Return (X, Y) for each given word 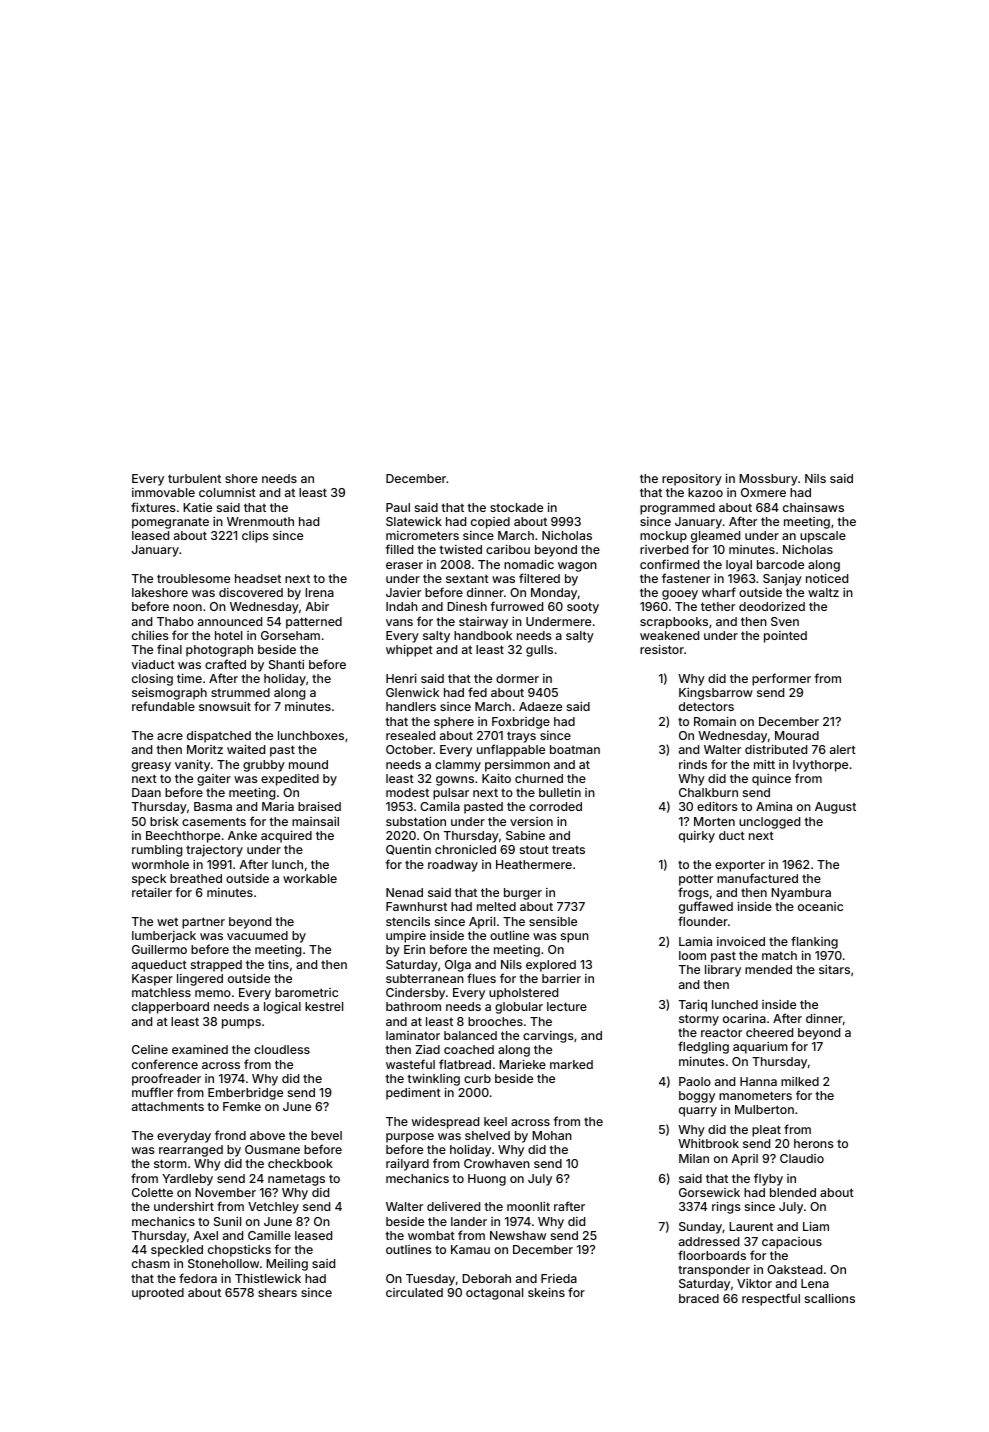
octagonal (494, 1294)
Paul (398, 507)
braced (699, 1298)
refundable (163, 706)
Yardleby (187, 1180)
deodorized (772, 606)
